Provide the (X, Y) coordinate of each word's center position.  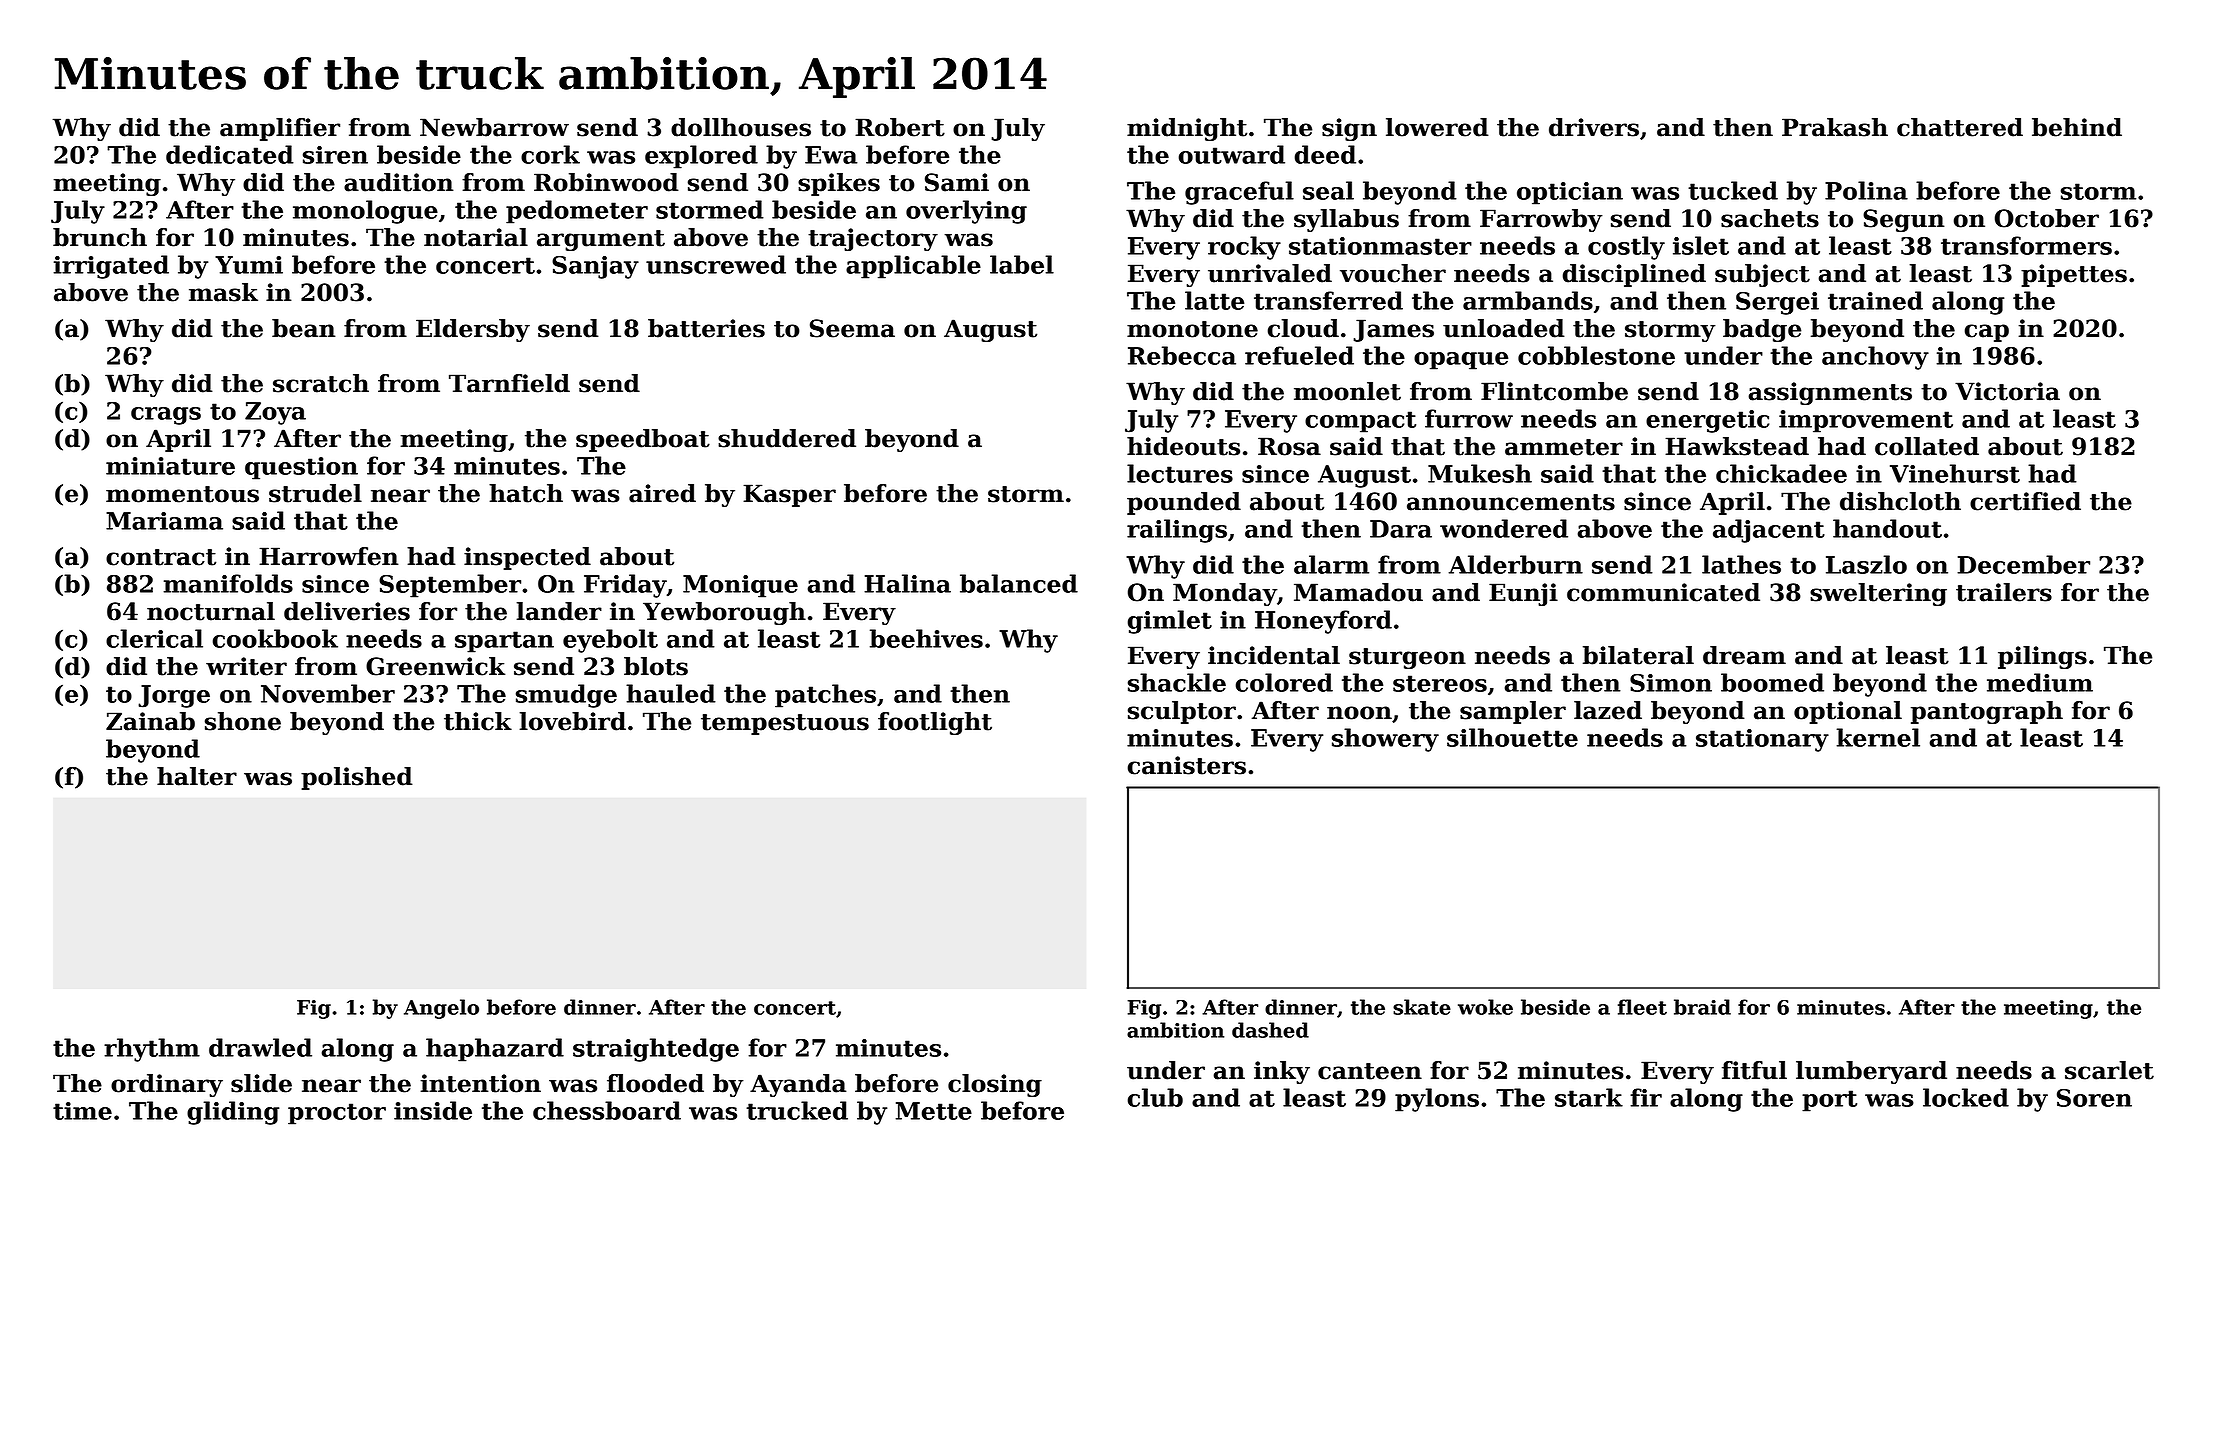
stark (1589, 1097)
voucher (1393, 273)
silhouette (1512, 737)
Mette (934, 1111)
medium (2040, 682)
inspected (527, 558)
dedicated (230, 154)
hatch (526, 493)
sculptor (1182, 712)
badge (1762, 330)
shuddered (787, 438)
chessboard (607, 1110)
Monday (1225, 594)
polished (357, 778)
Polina (1866, 190)
